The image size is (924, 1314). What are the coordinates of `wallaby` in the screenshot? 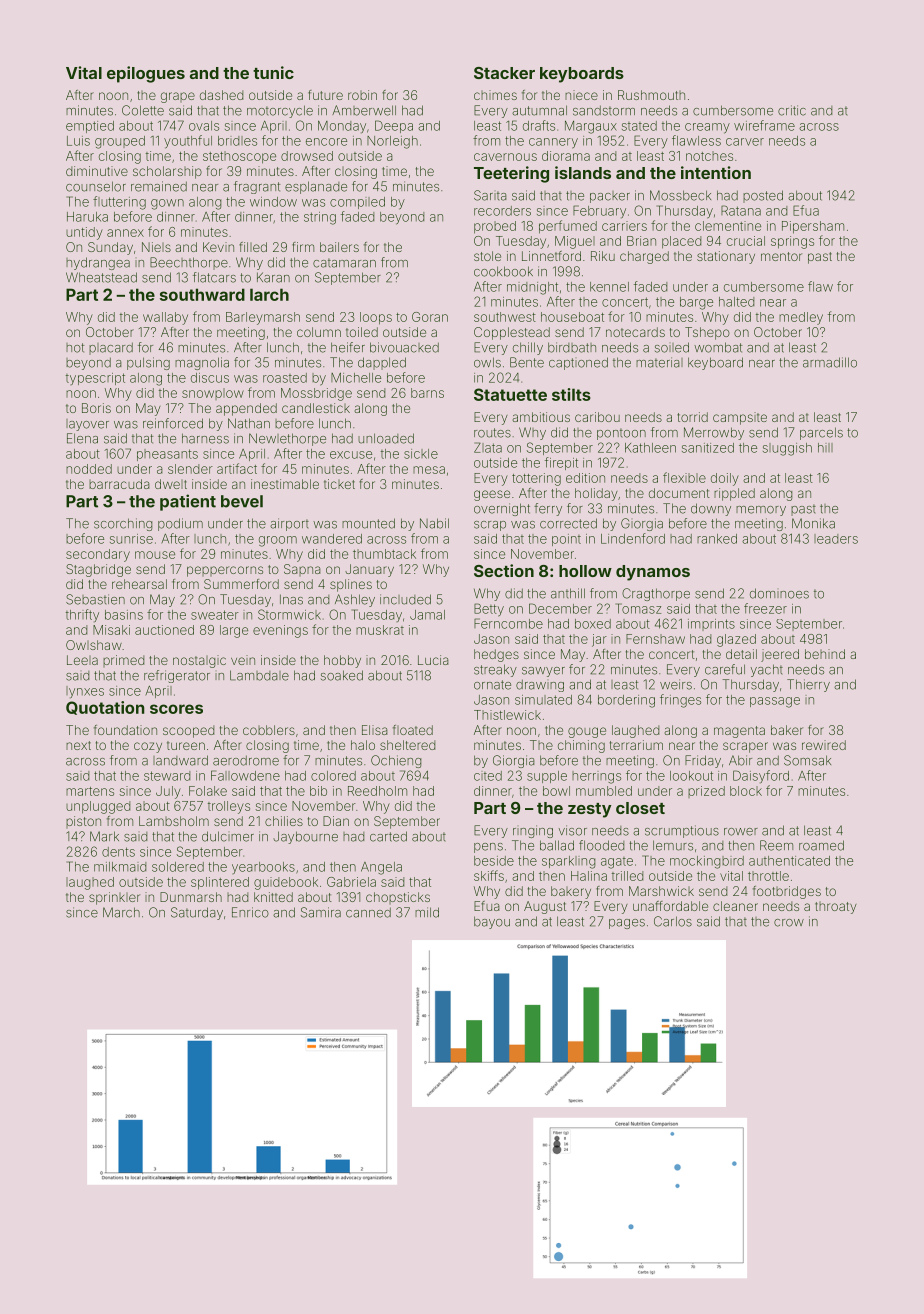 It's located at (165, 318).
